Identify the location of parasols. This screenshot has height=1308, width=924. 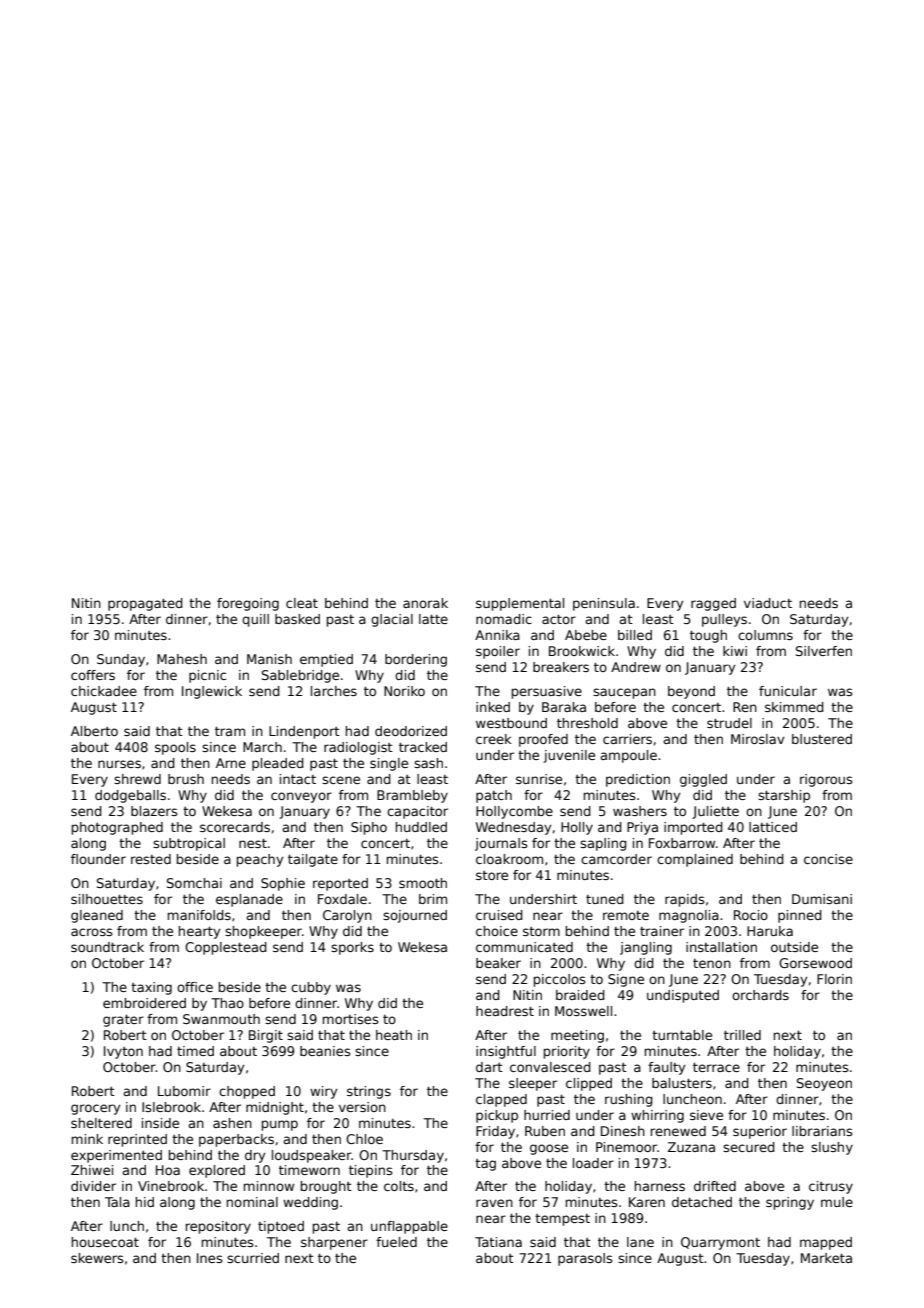
(585, 1259).
